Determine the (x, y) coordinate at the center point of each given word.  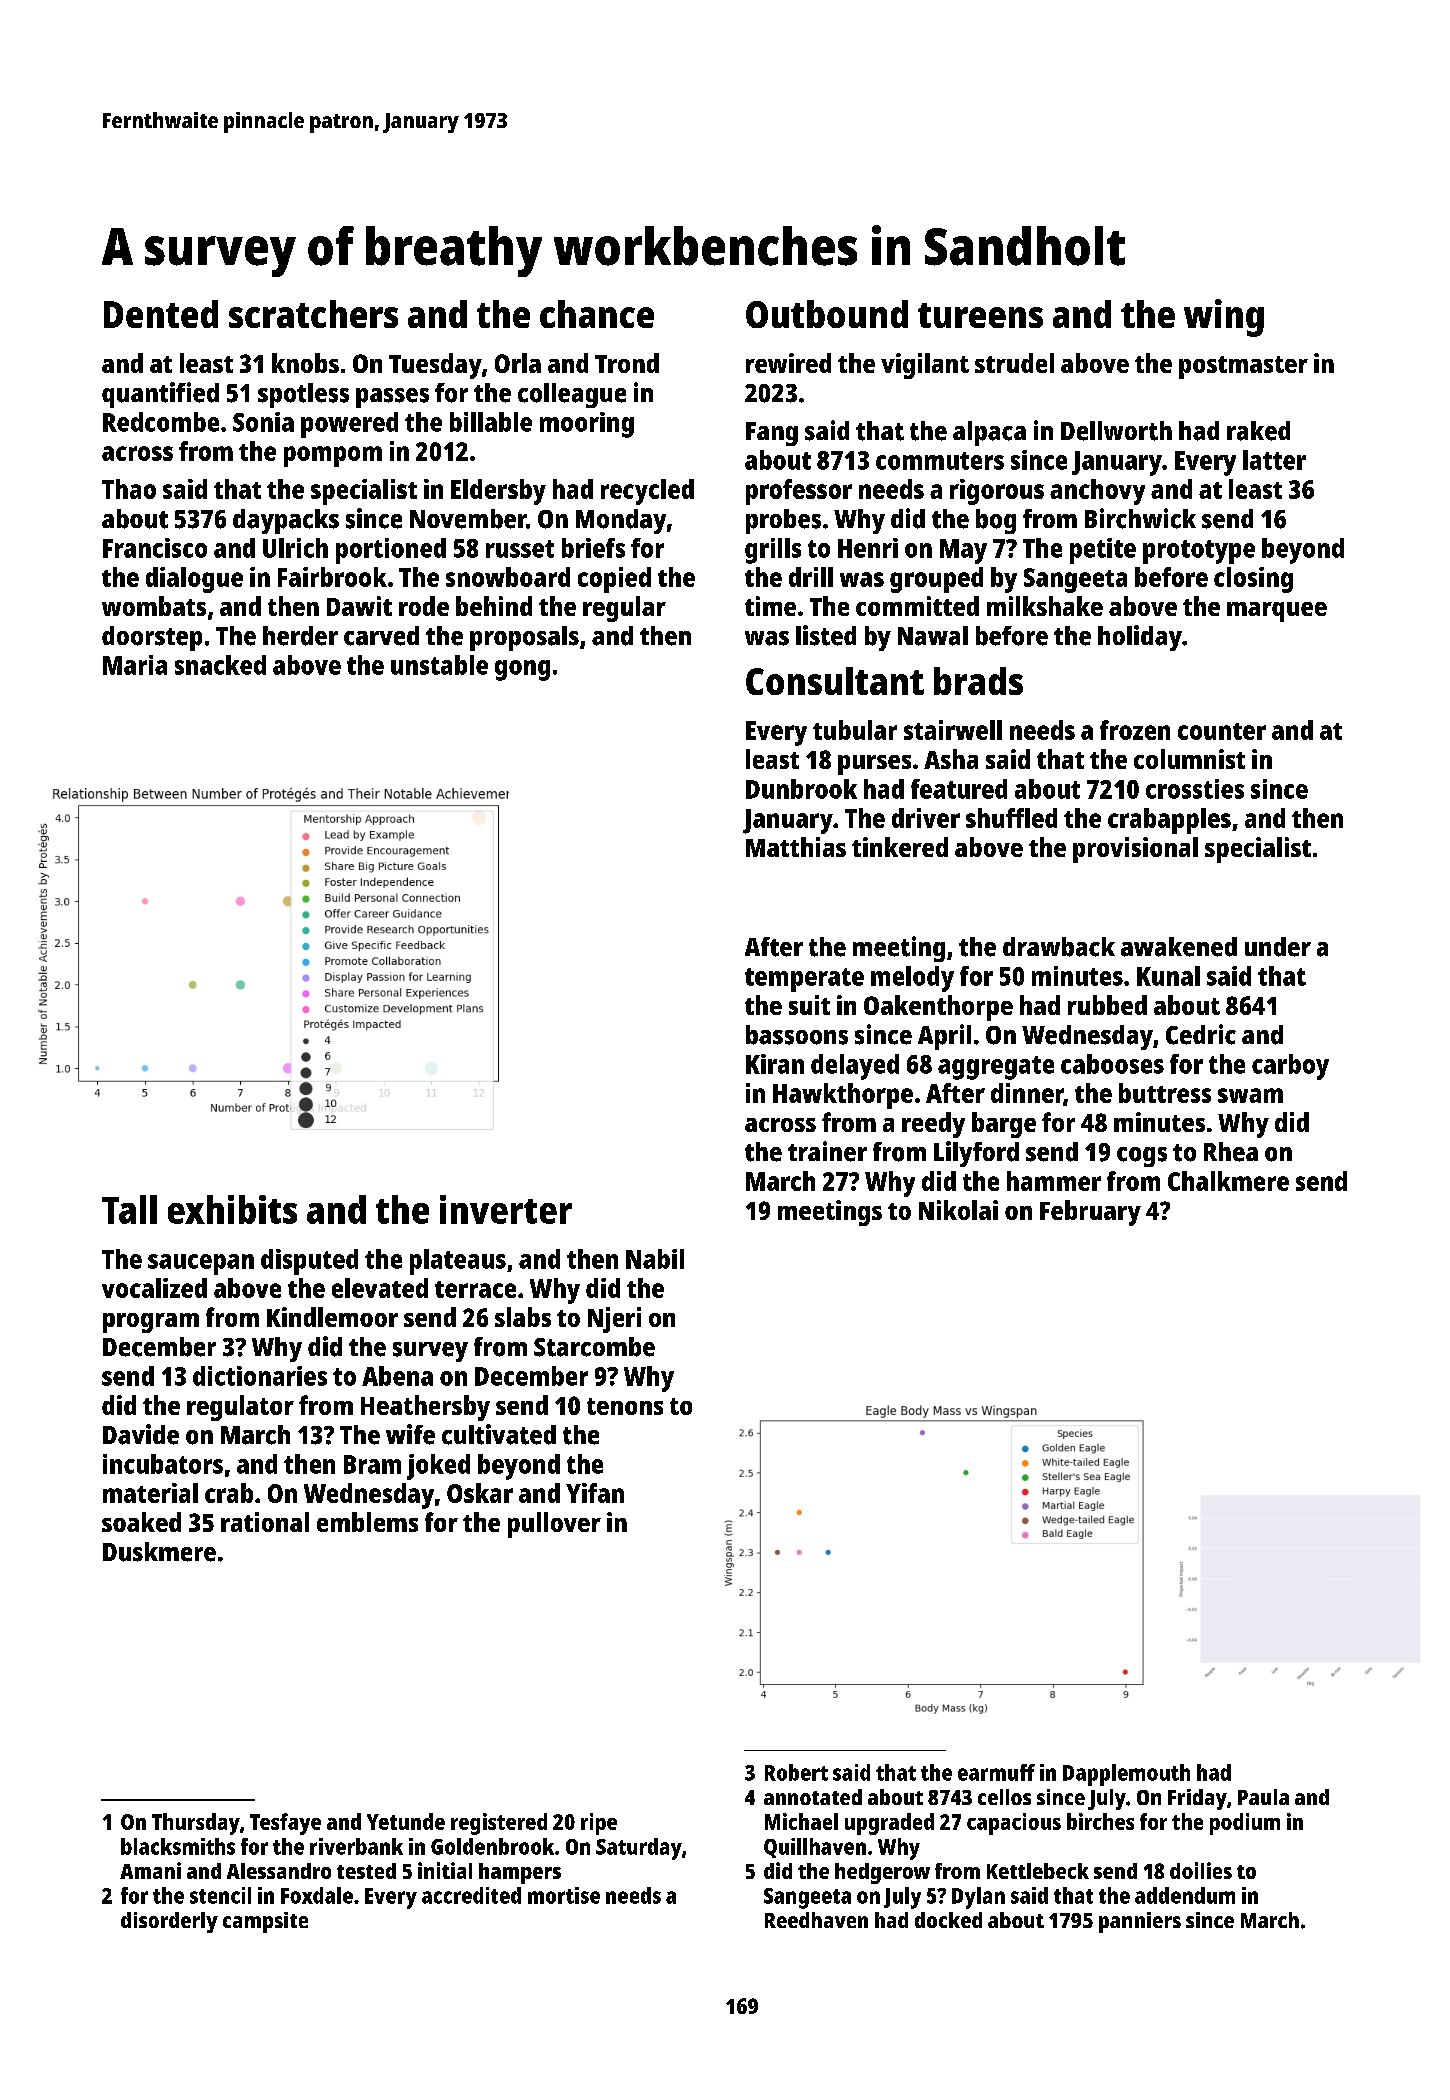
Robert (796, 1772)
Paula (1263, 1797)
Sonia (263, 422)
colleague (572, 395)
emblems (367, 1522)
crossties (1195, 789)
